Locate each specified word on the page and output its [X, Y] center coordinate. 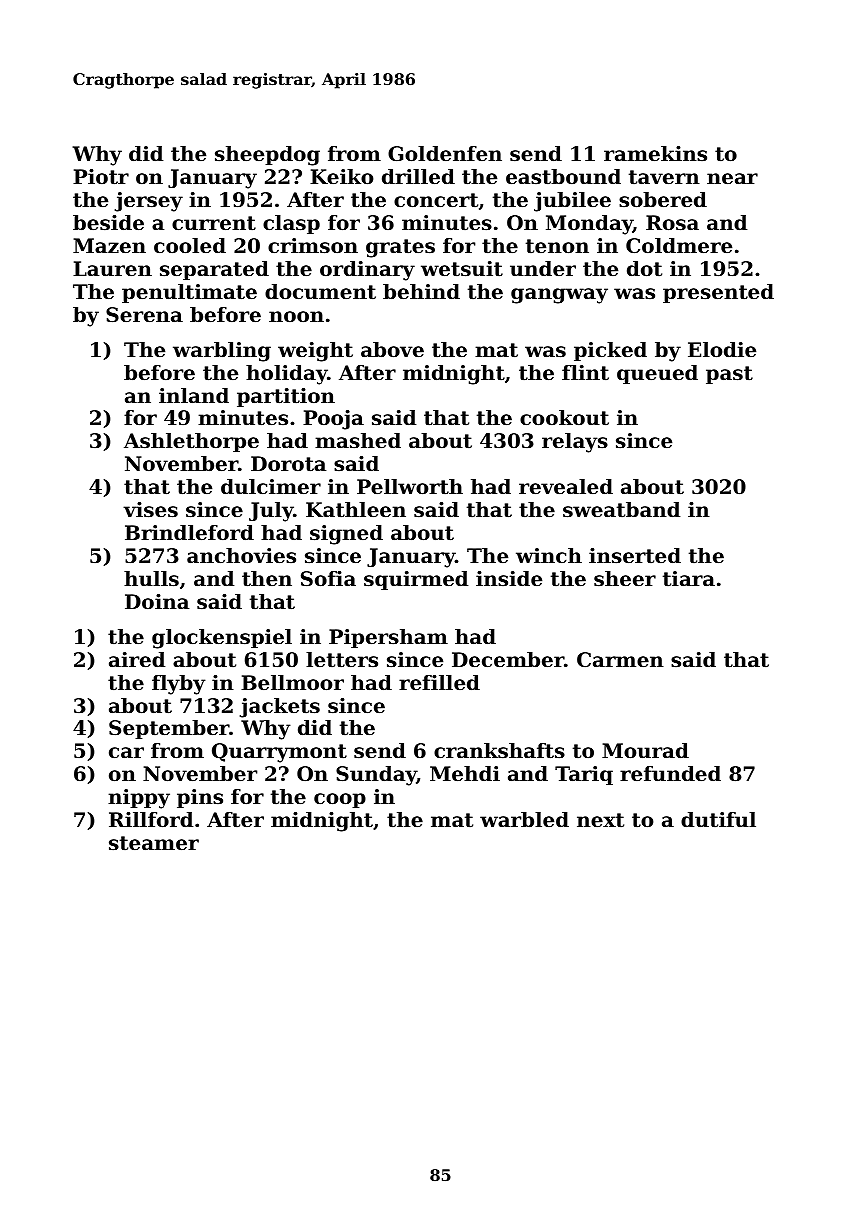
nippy [139, 799]
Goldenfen [445, 154]
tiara [689, 579]
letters [342, 660]
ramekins [655, 154]
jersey [149, 202]
